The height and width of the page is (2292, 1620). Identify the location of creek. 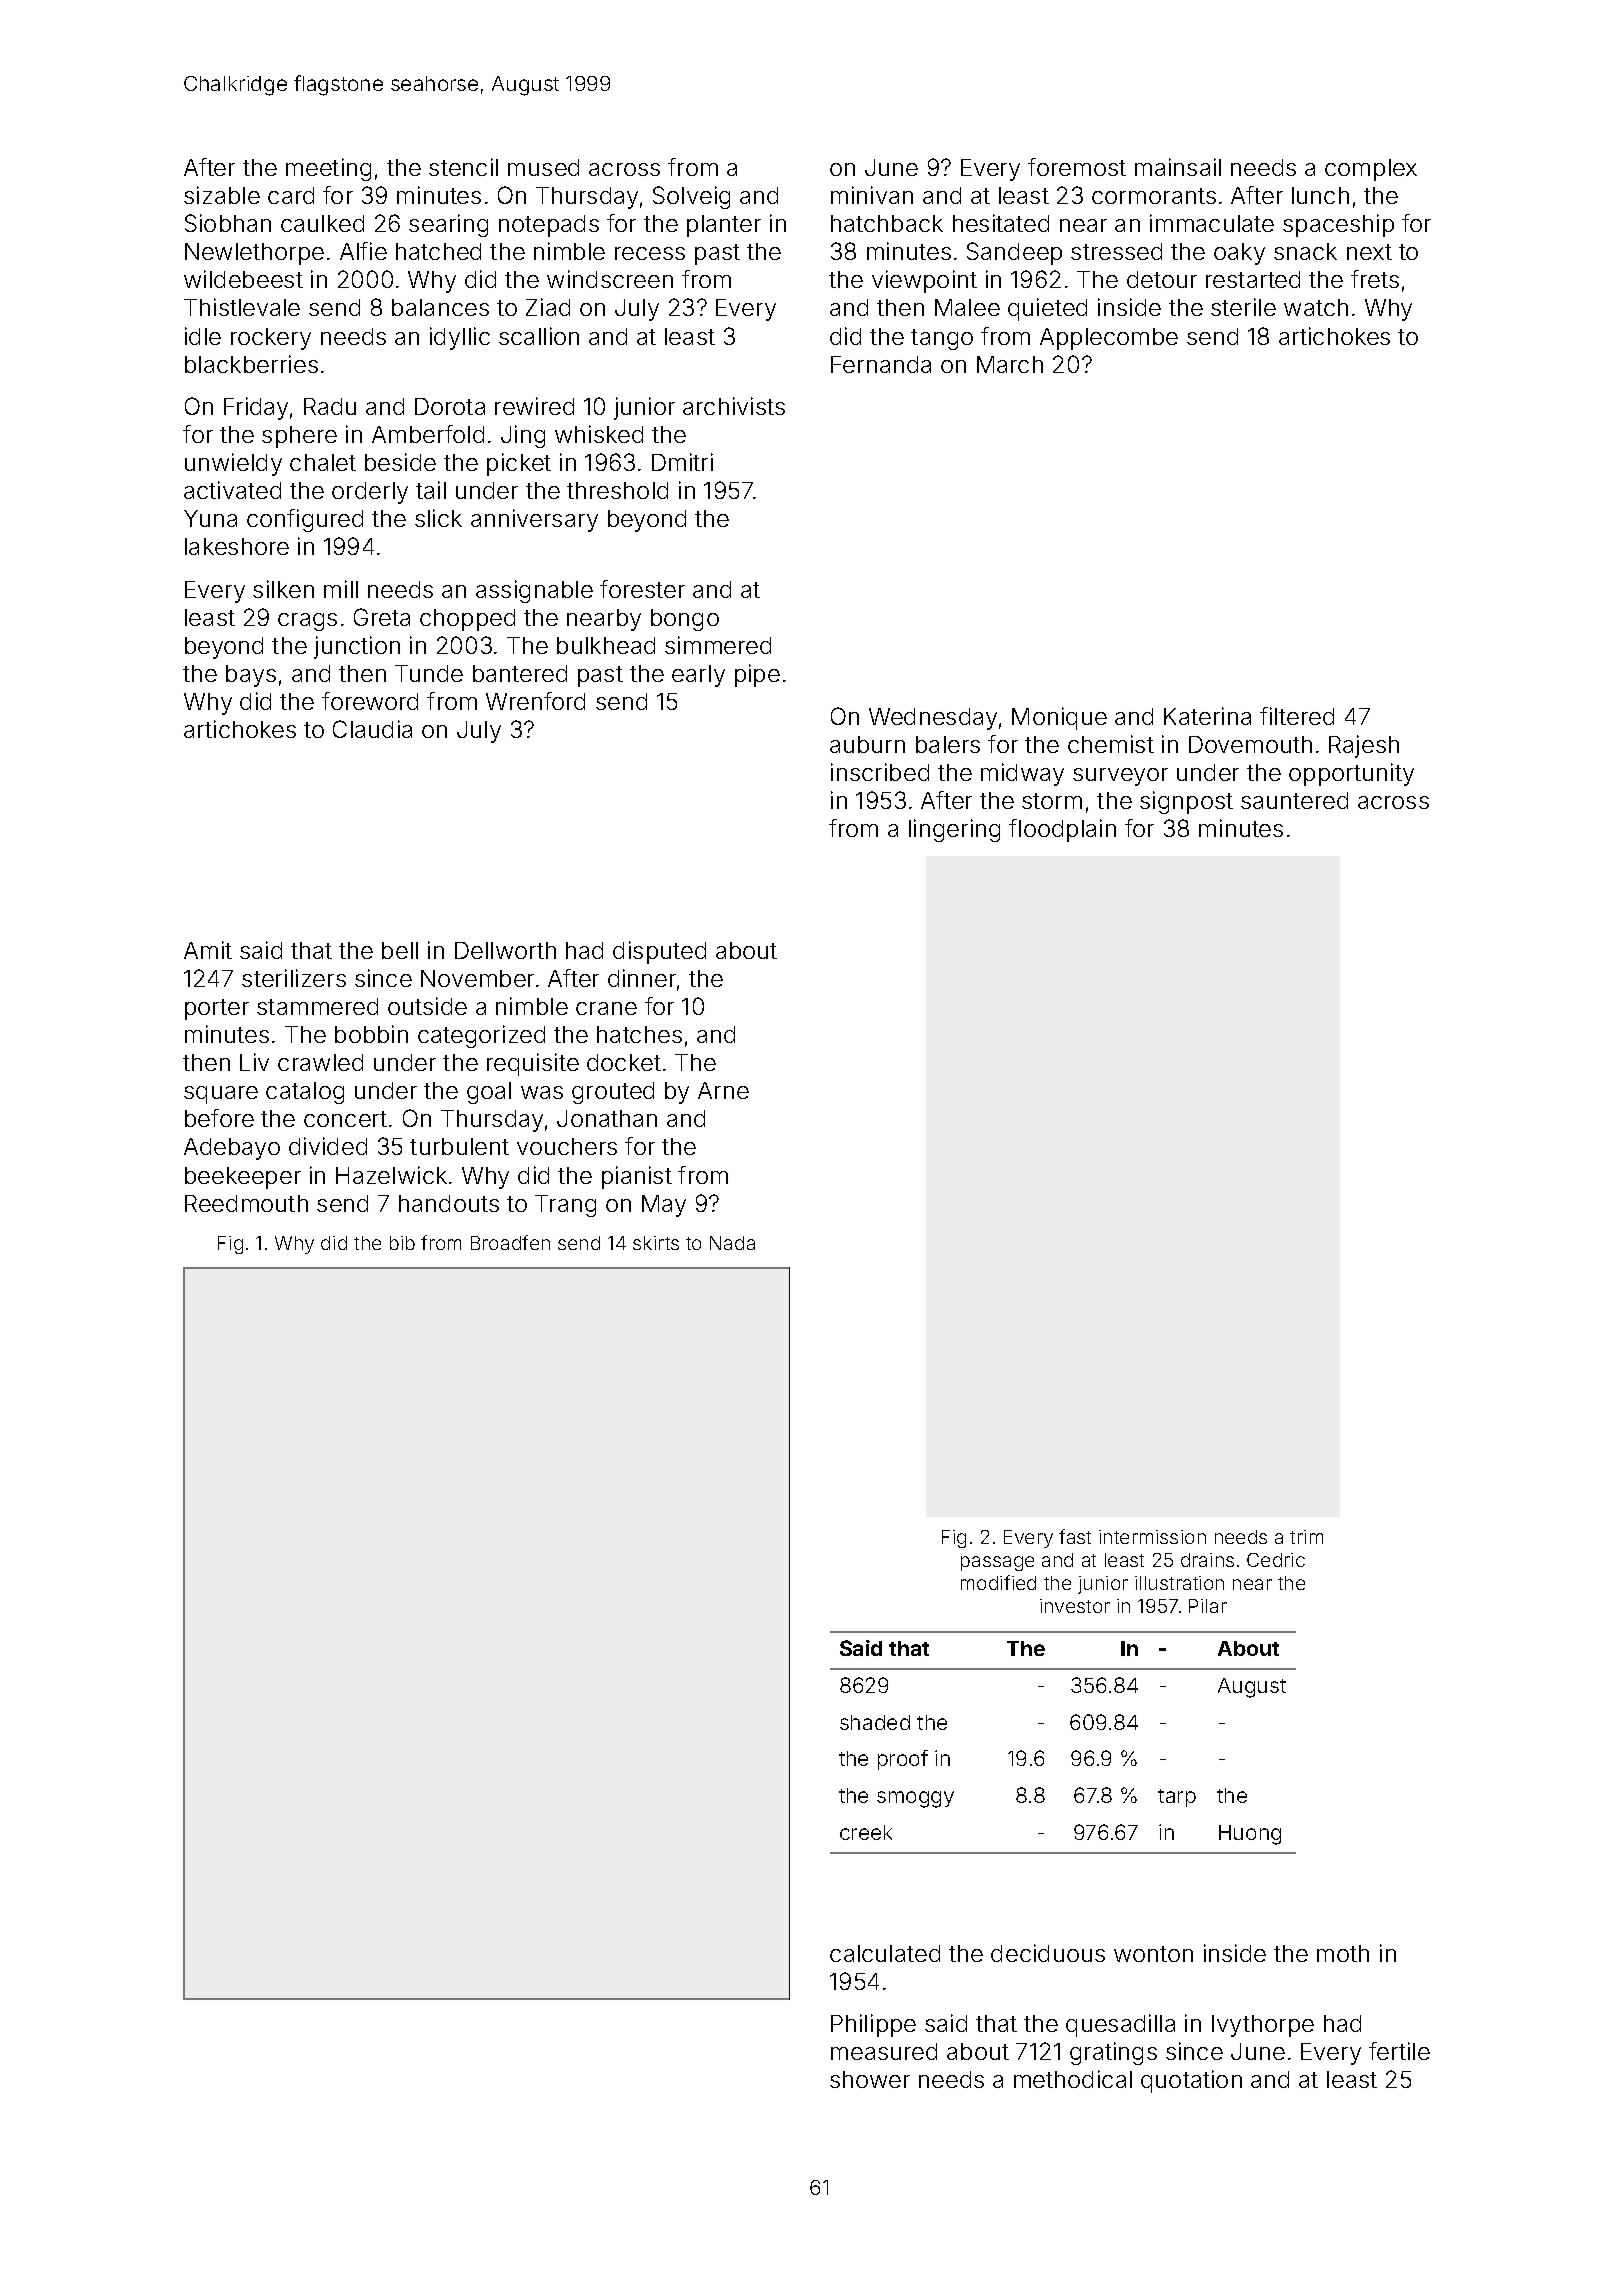
(866, 1832).
